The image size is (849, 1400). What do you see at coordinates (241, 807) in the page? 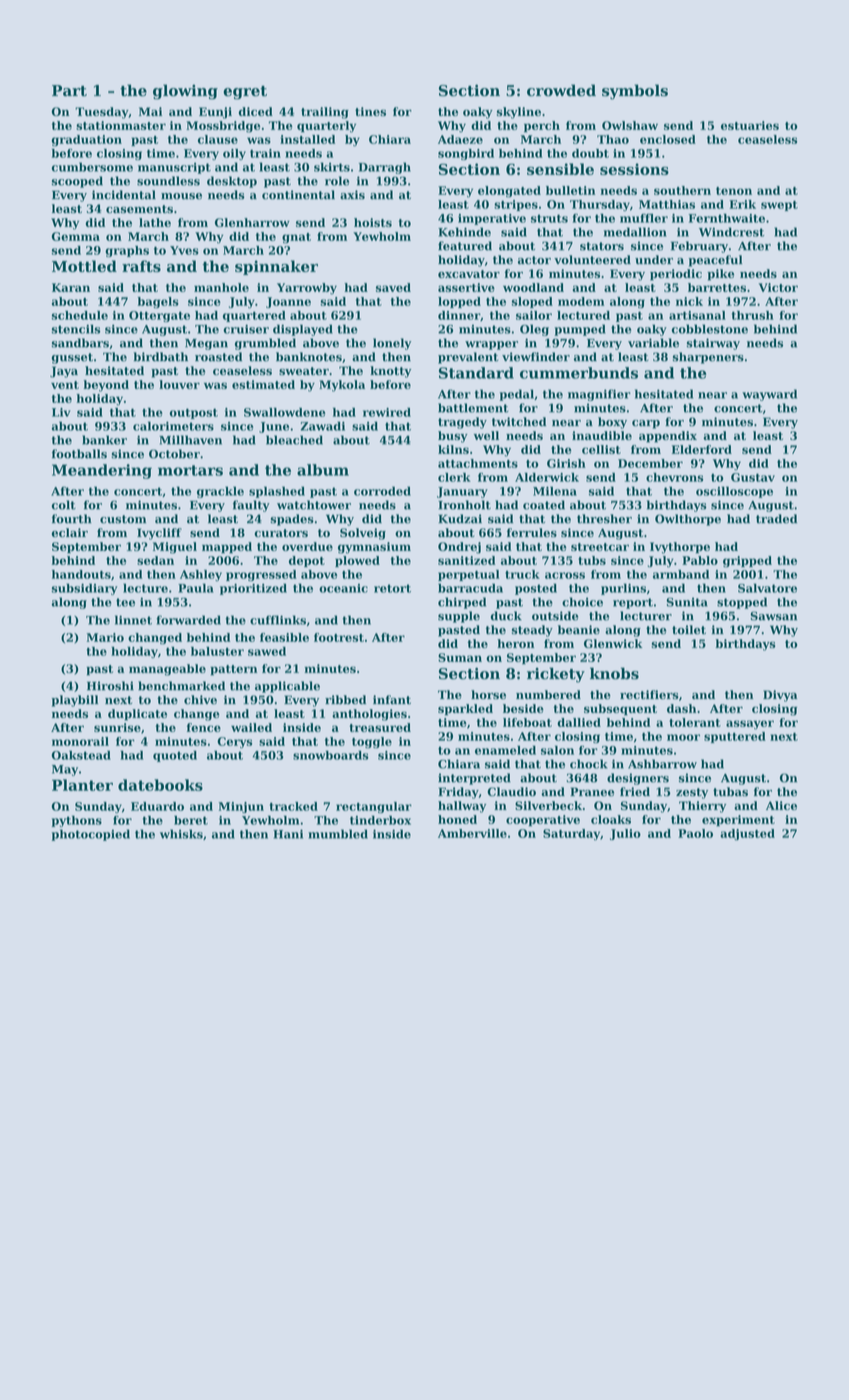
I see `Minjun` at bounding box center [241, 807].
